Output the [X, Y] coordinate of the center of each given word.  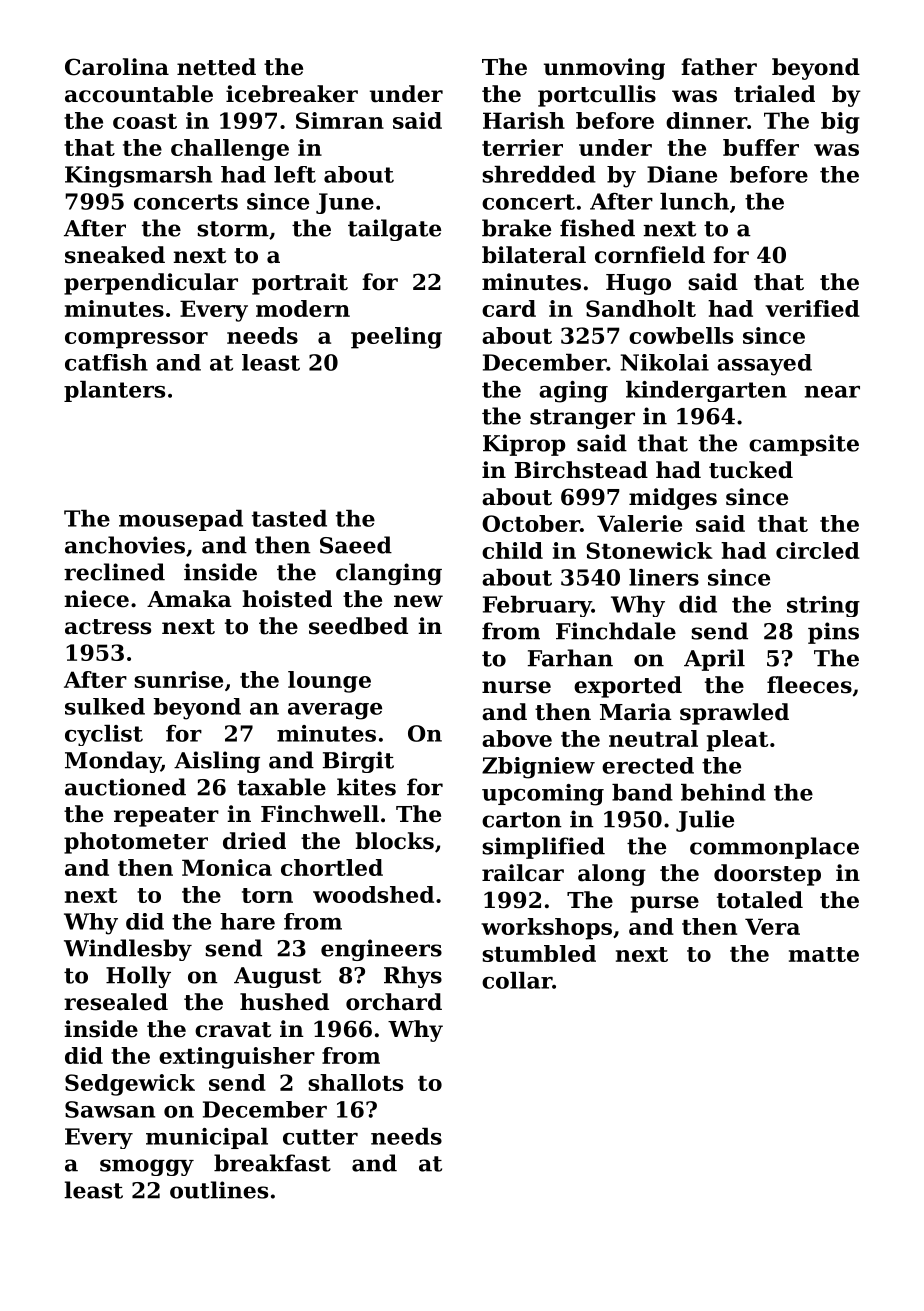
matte [824, 954]
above [517, 738]
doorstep [767, 875]
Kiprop [524, 445]
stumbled [539, 953]
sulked [105, 706]
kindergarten [706, 391]
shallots [355, 1082]
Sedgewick [130, 1085]
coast [145, 121]
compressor [136, 340]
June [345, 203]
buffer [761, 147]
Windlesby [128, 950]
